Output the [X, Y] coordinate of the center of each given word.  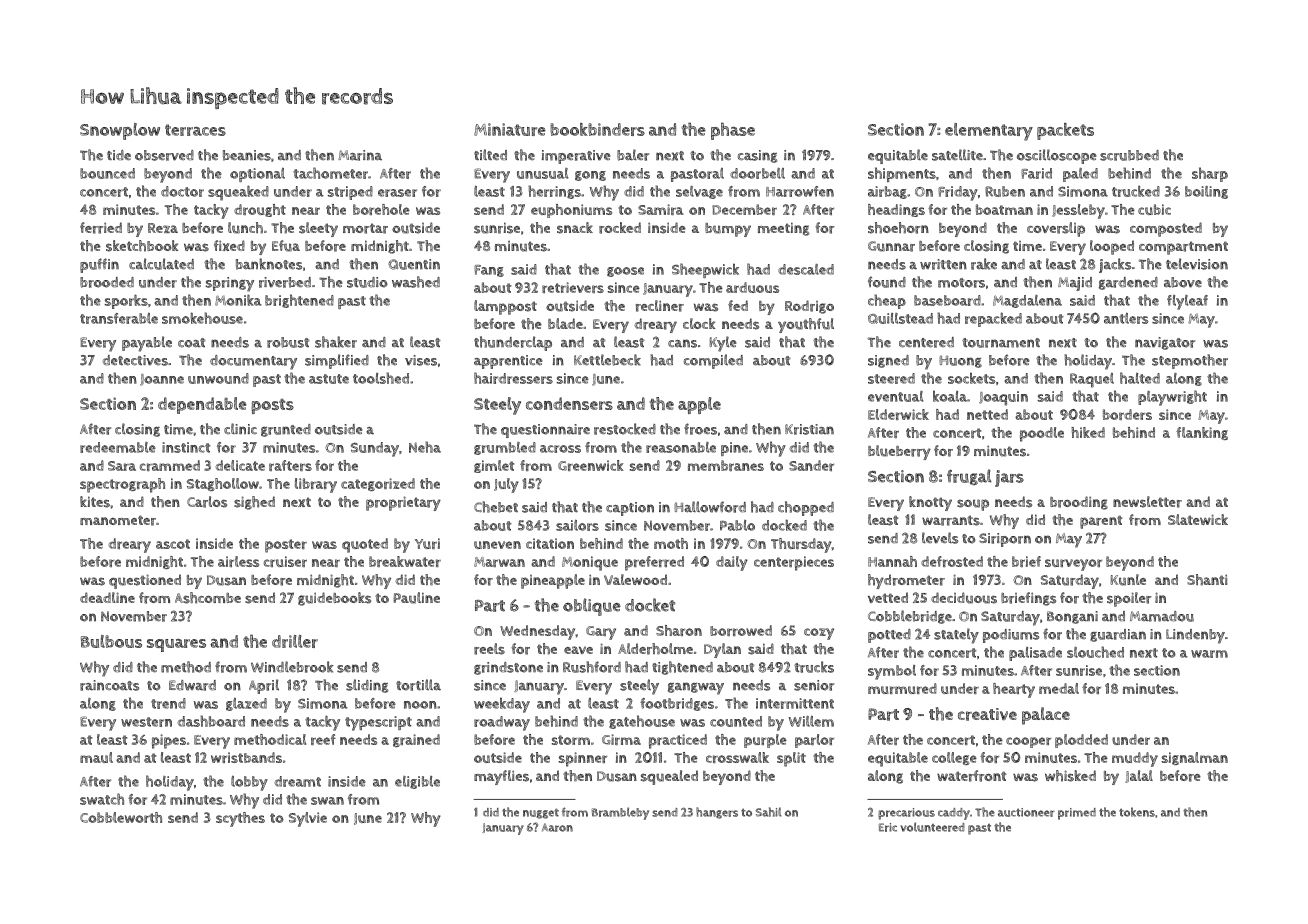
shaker [336, 342]
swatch [102, 799]
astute [329, 379]
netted [987, 414]
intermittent [795, 703]
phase [733, 131]
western [146, 722]
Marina [360, 155]
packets [1065, 131]
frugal [969, 477]
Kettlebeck [607, 360]
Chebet [496, 507]
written [943, 264]
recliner [660, 306]
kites [95, 502]
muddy [1135, 759]
